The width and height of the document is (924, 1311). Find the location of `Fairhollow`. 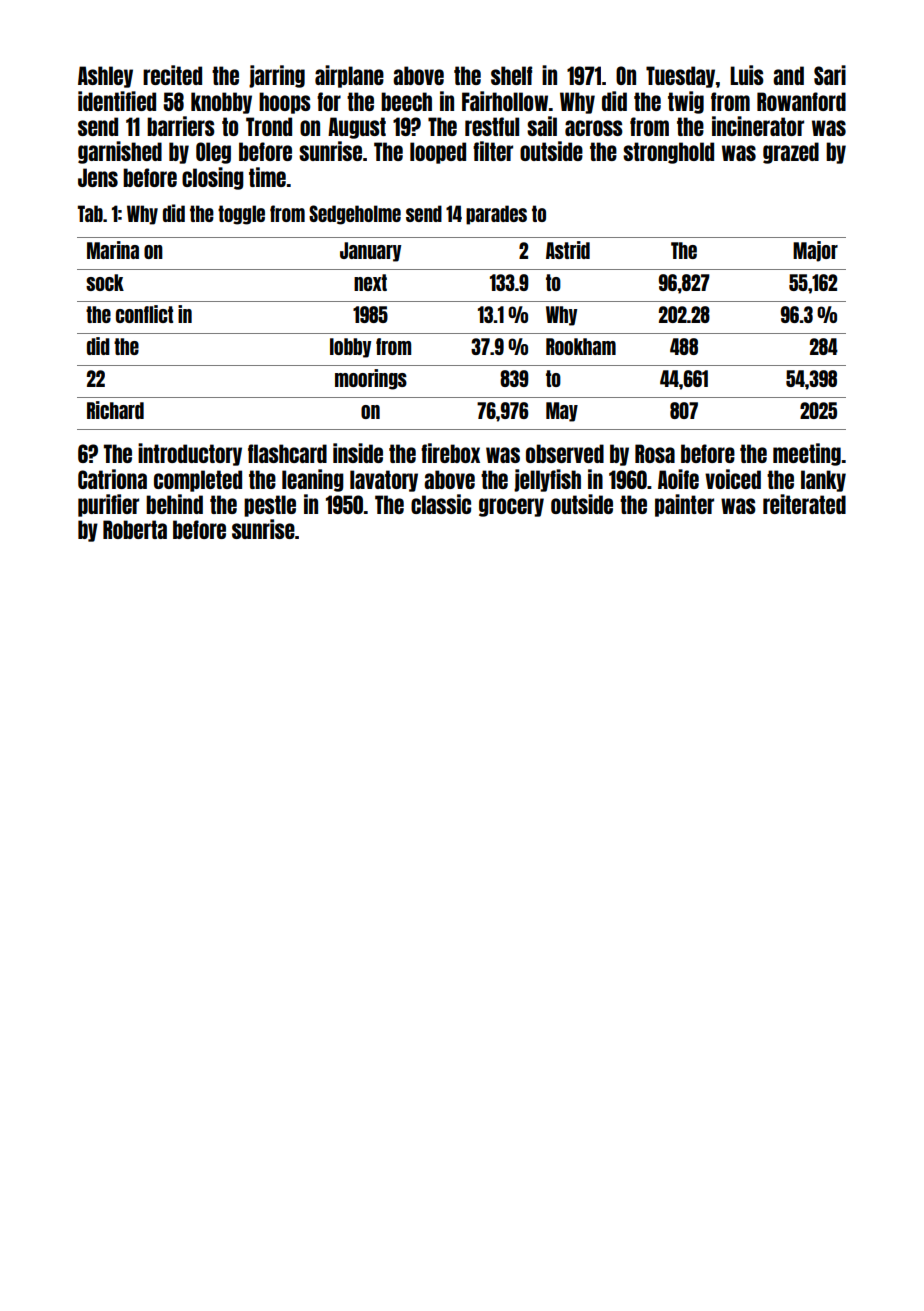

Fairhollow is located at coordinates (505, 101).
